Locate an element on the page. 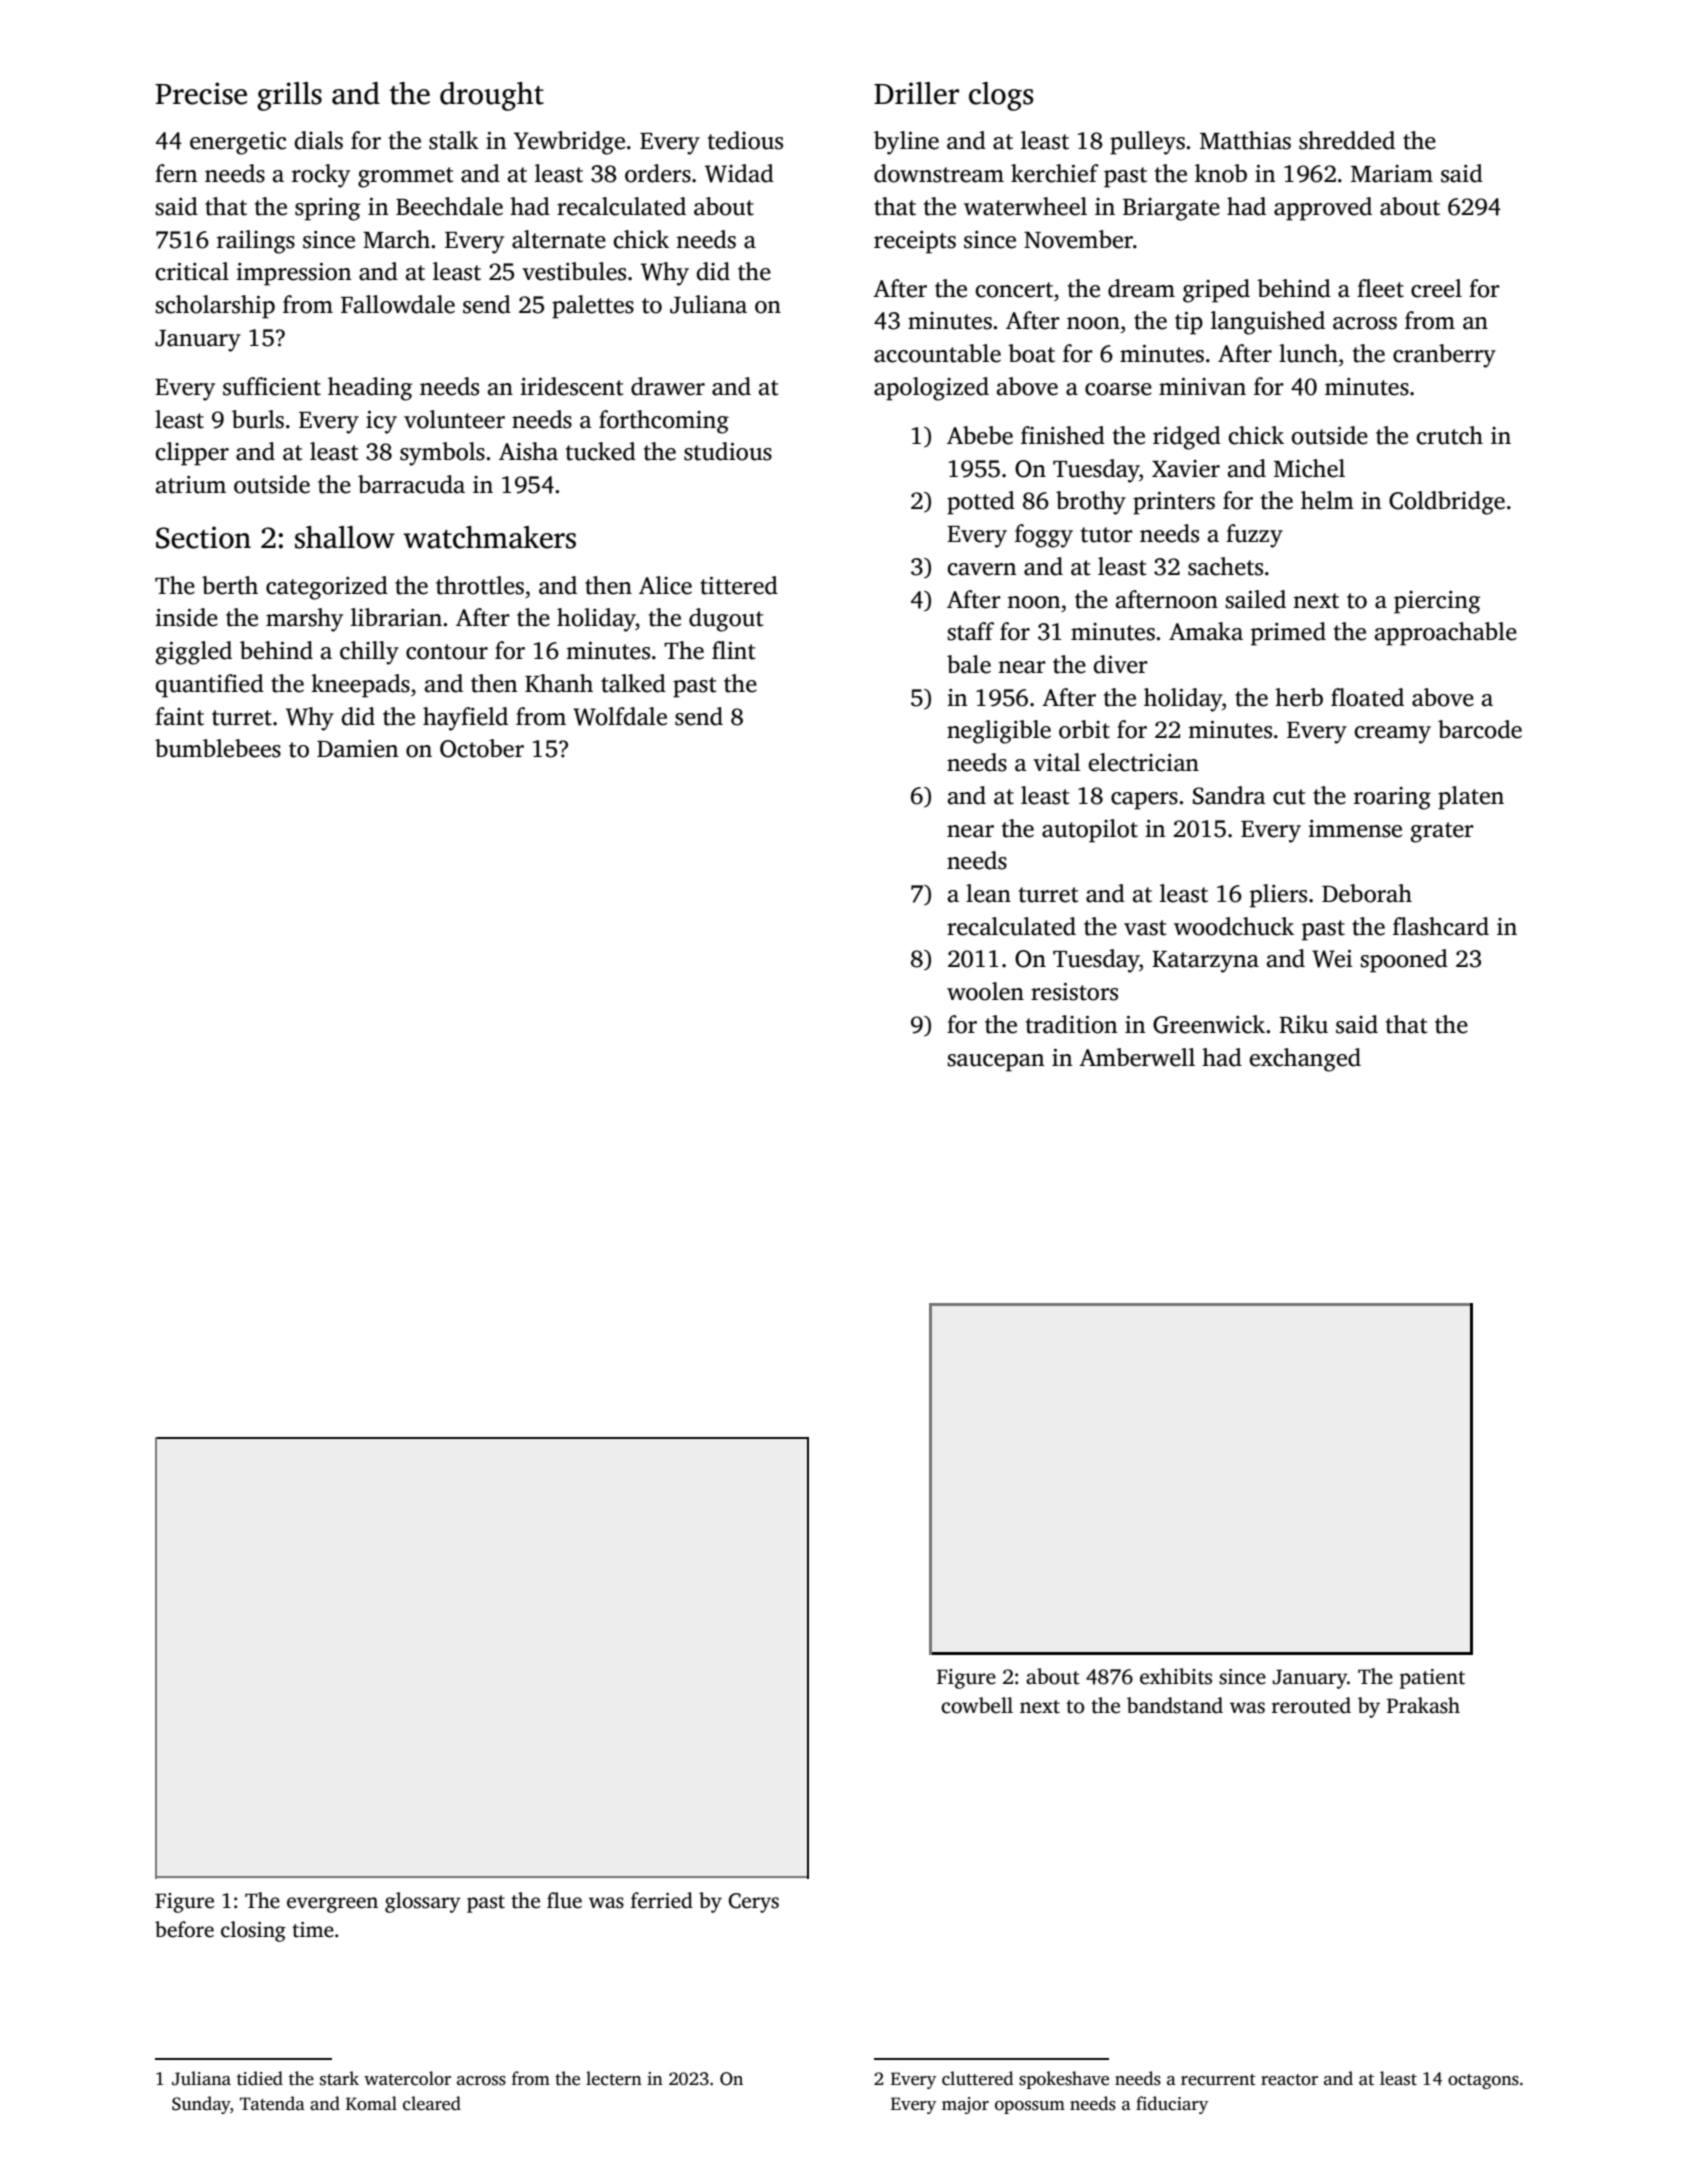  ferried is located at coordinates (662, 1900).
